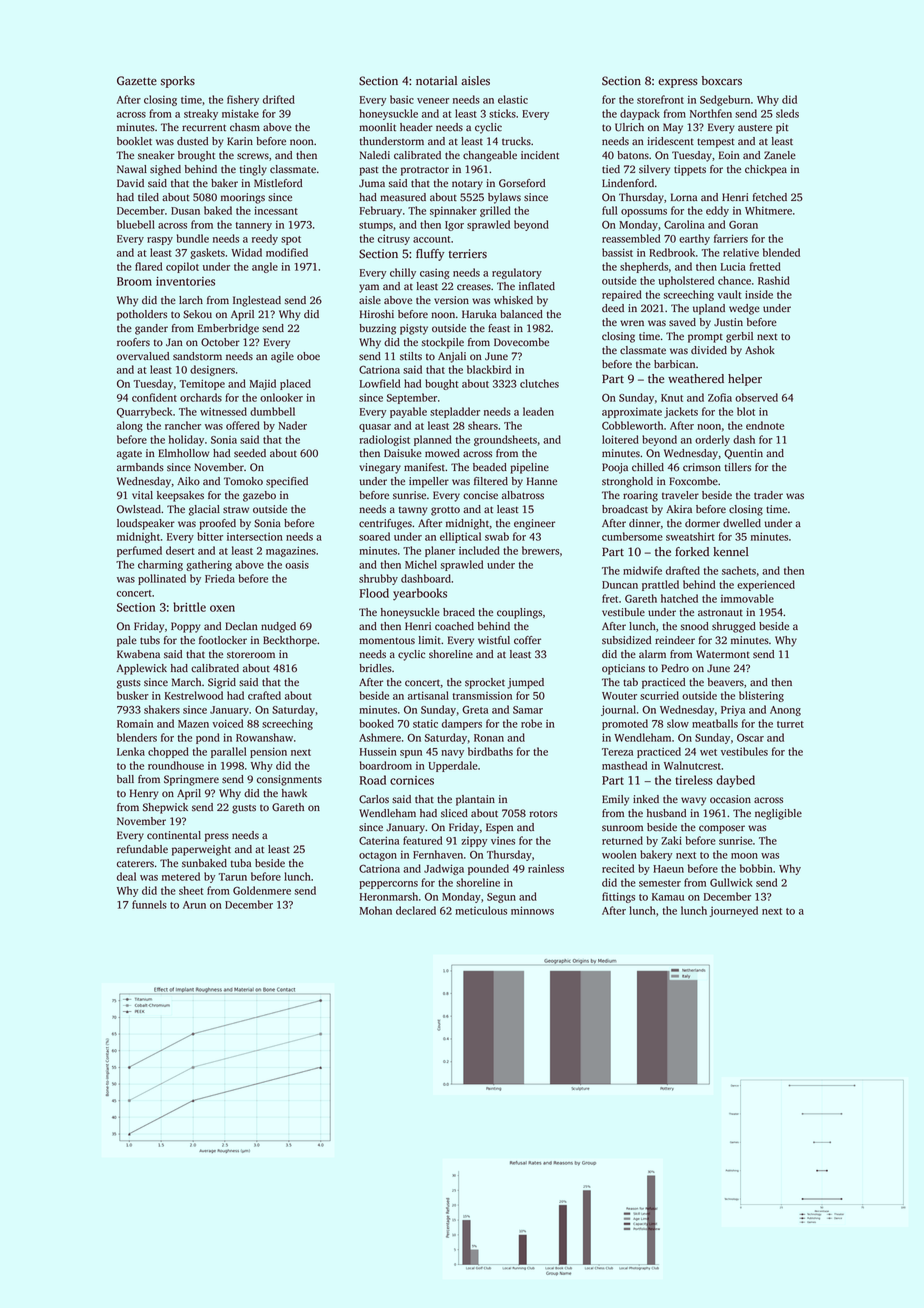 The width and height of the page is (924, 1308). What do you see at coordinates (436, 81) in the page?
I see `notarial` at bounding box center [436, 81].
